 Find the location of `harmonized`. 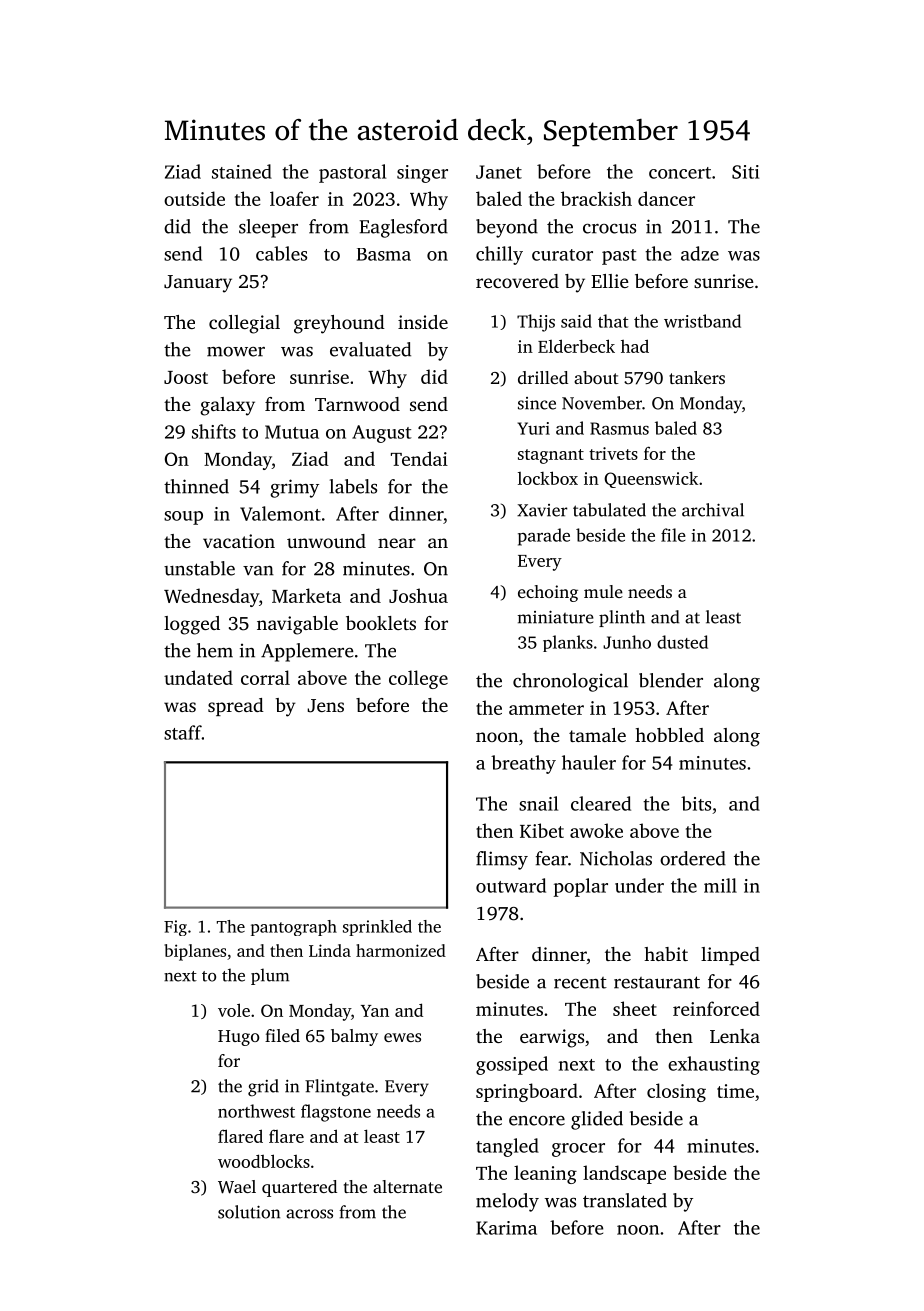

harmonized is located at coordinates (401, 950).
